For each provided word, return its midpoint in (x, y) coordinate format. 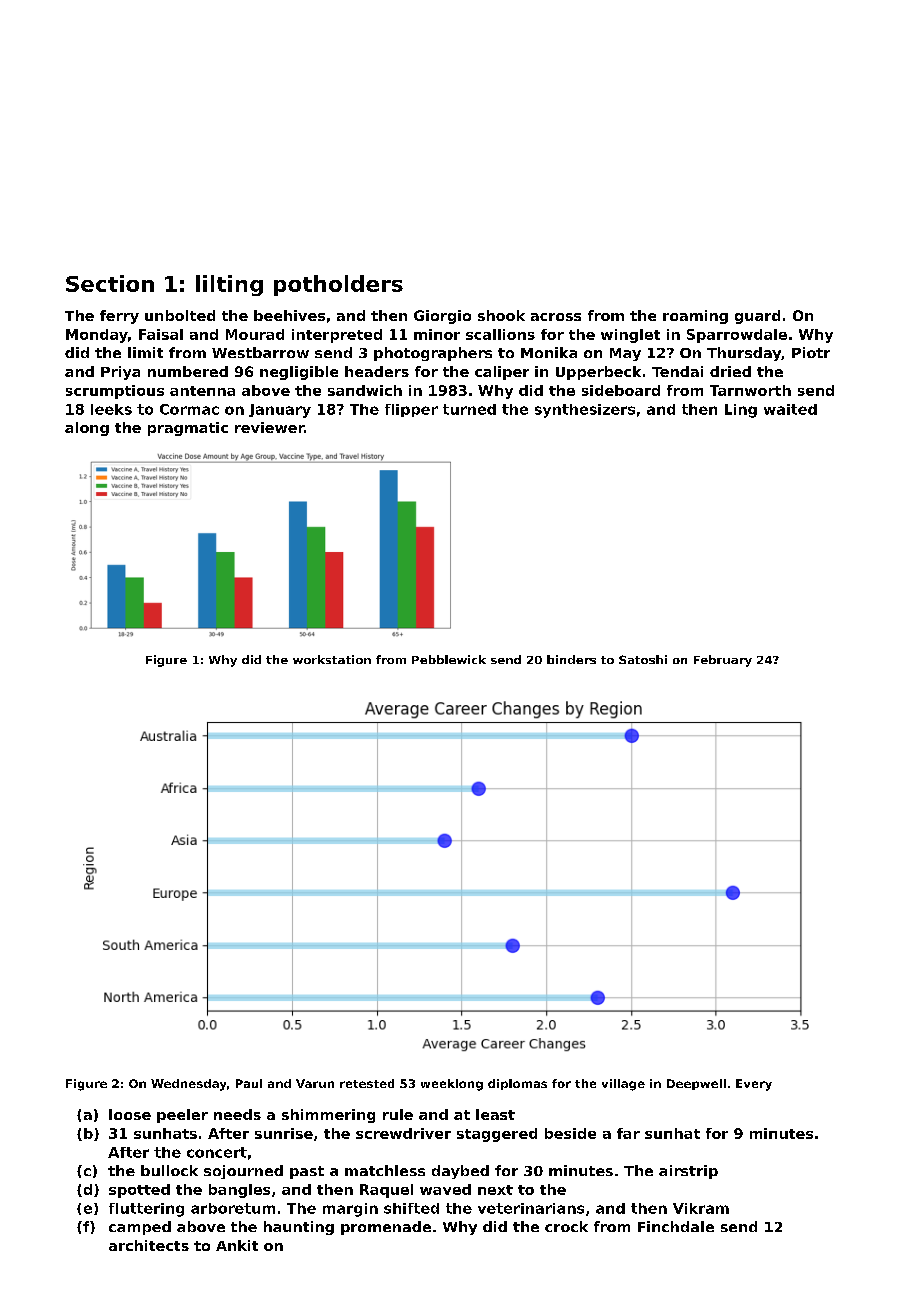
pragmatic (188, 429)
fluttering (146, 1210)
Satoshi (643, 659)
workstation (332, 659)
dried (730, 371)
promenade (386, 1228)
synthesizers (585, 411)
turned (469, 409)
